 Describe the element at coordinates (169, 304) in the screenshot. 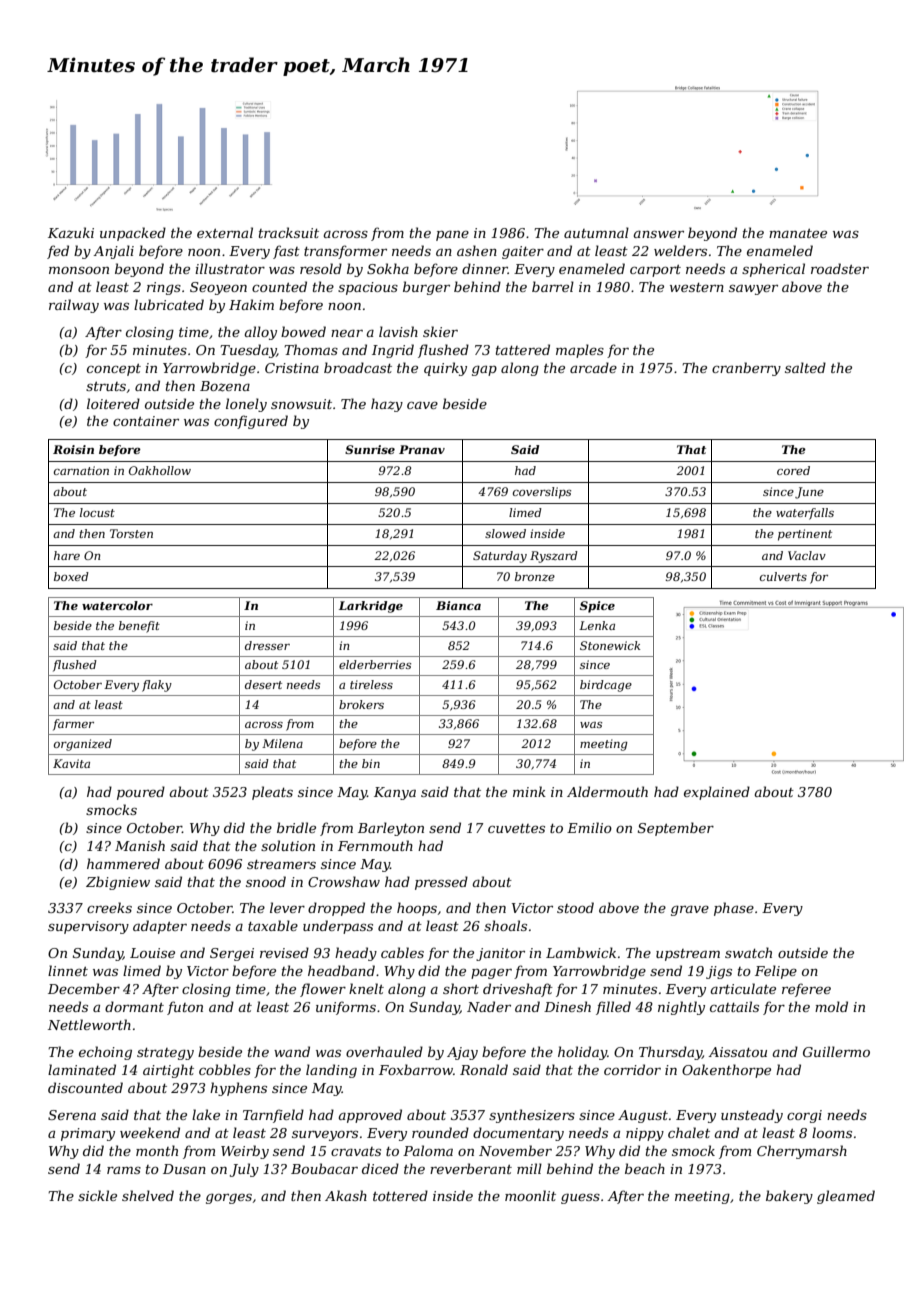

I see `lubricated` at that location.
